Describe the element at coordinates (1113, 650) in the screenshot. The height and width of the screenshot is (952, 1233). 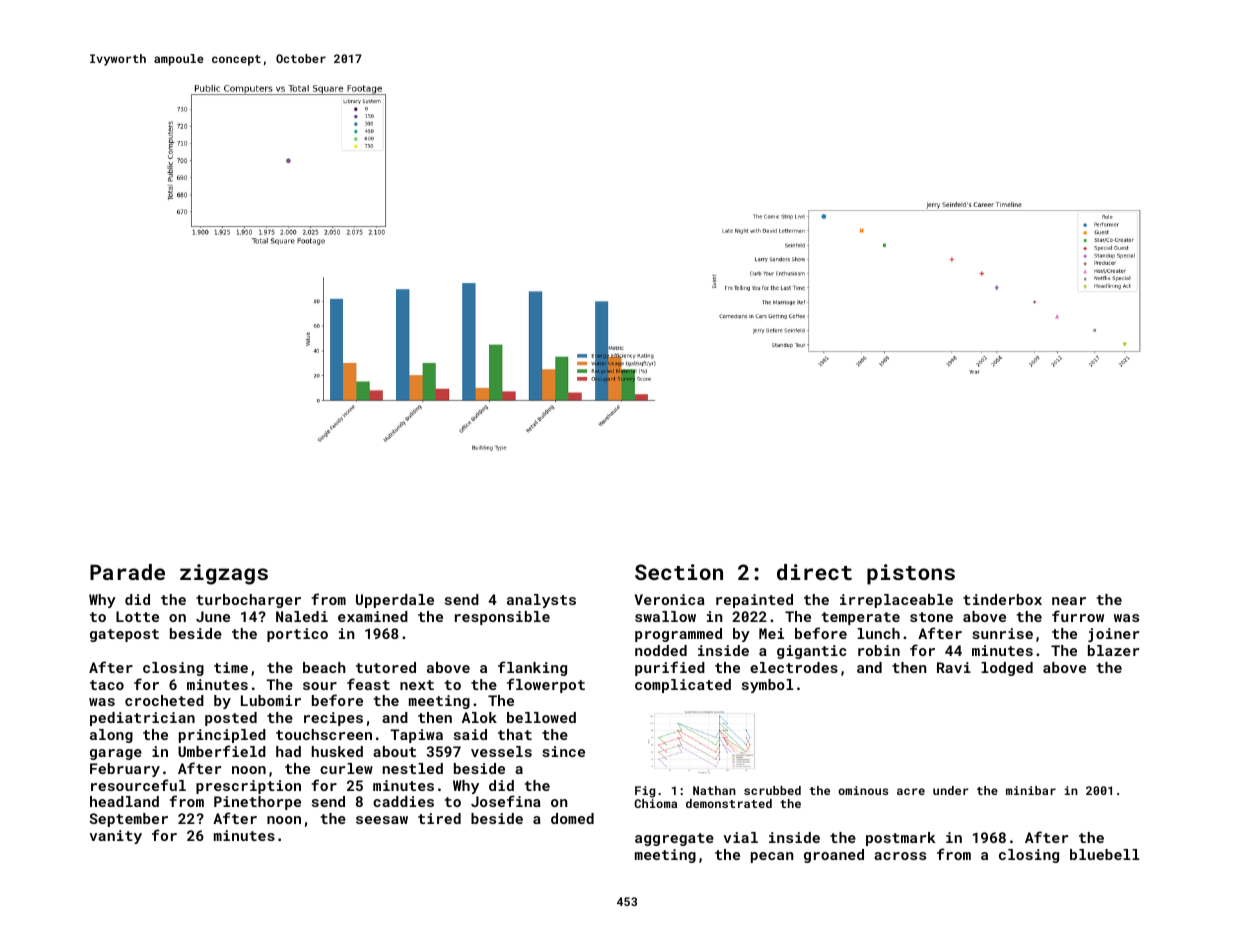
I see `blazer` at that location.
